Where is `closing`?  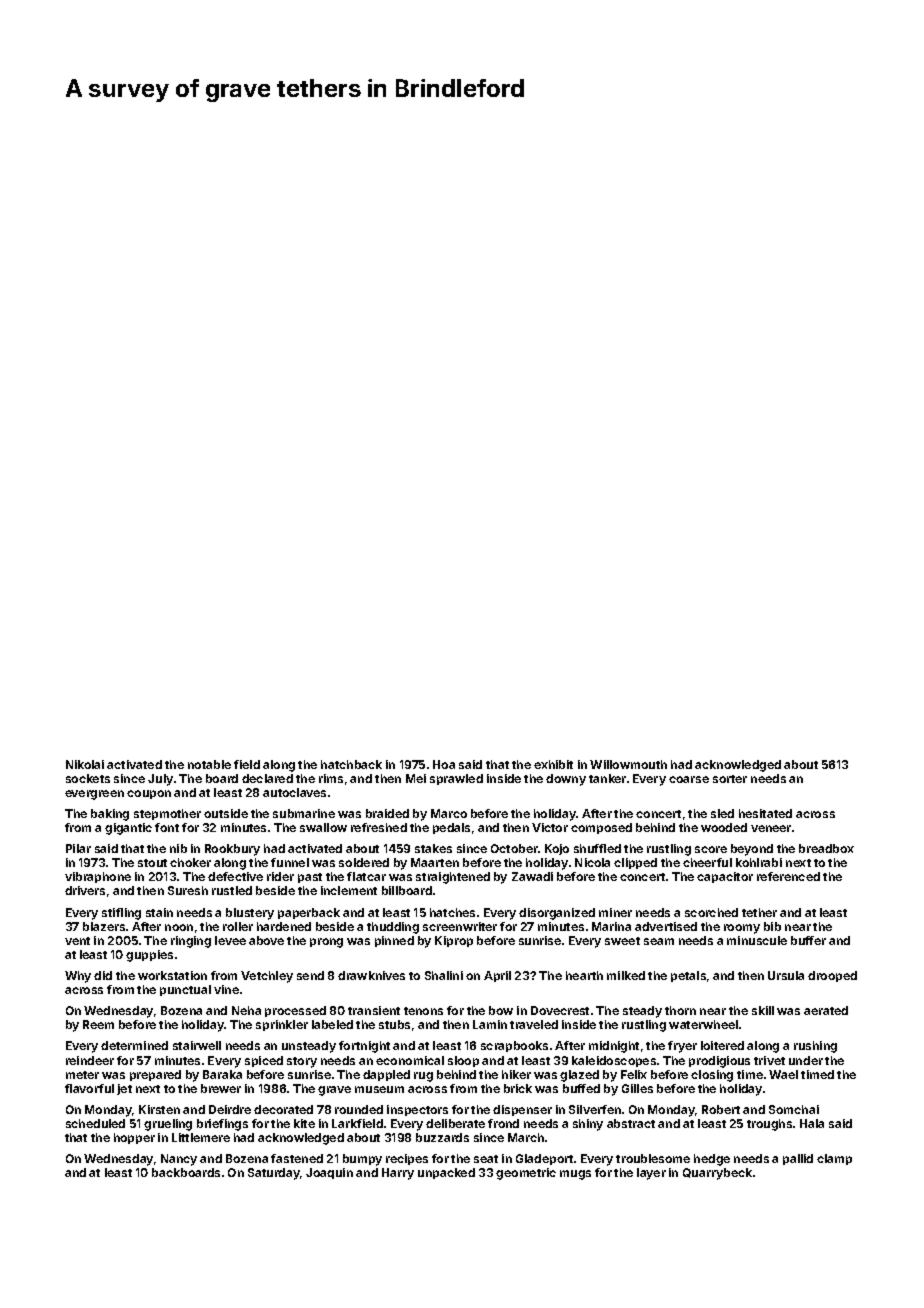
closing is located at coordinates (712, 1076).
